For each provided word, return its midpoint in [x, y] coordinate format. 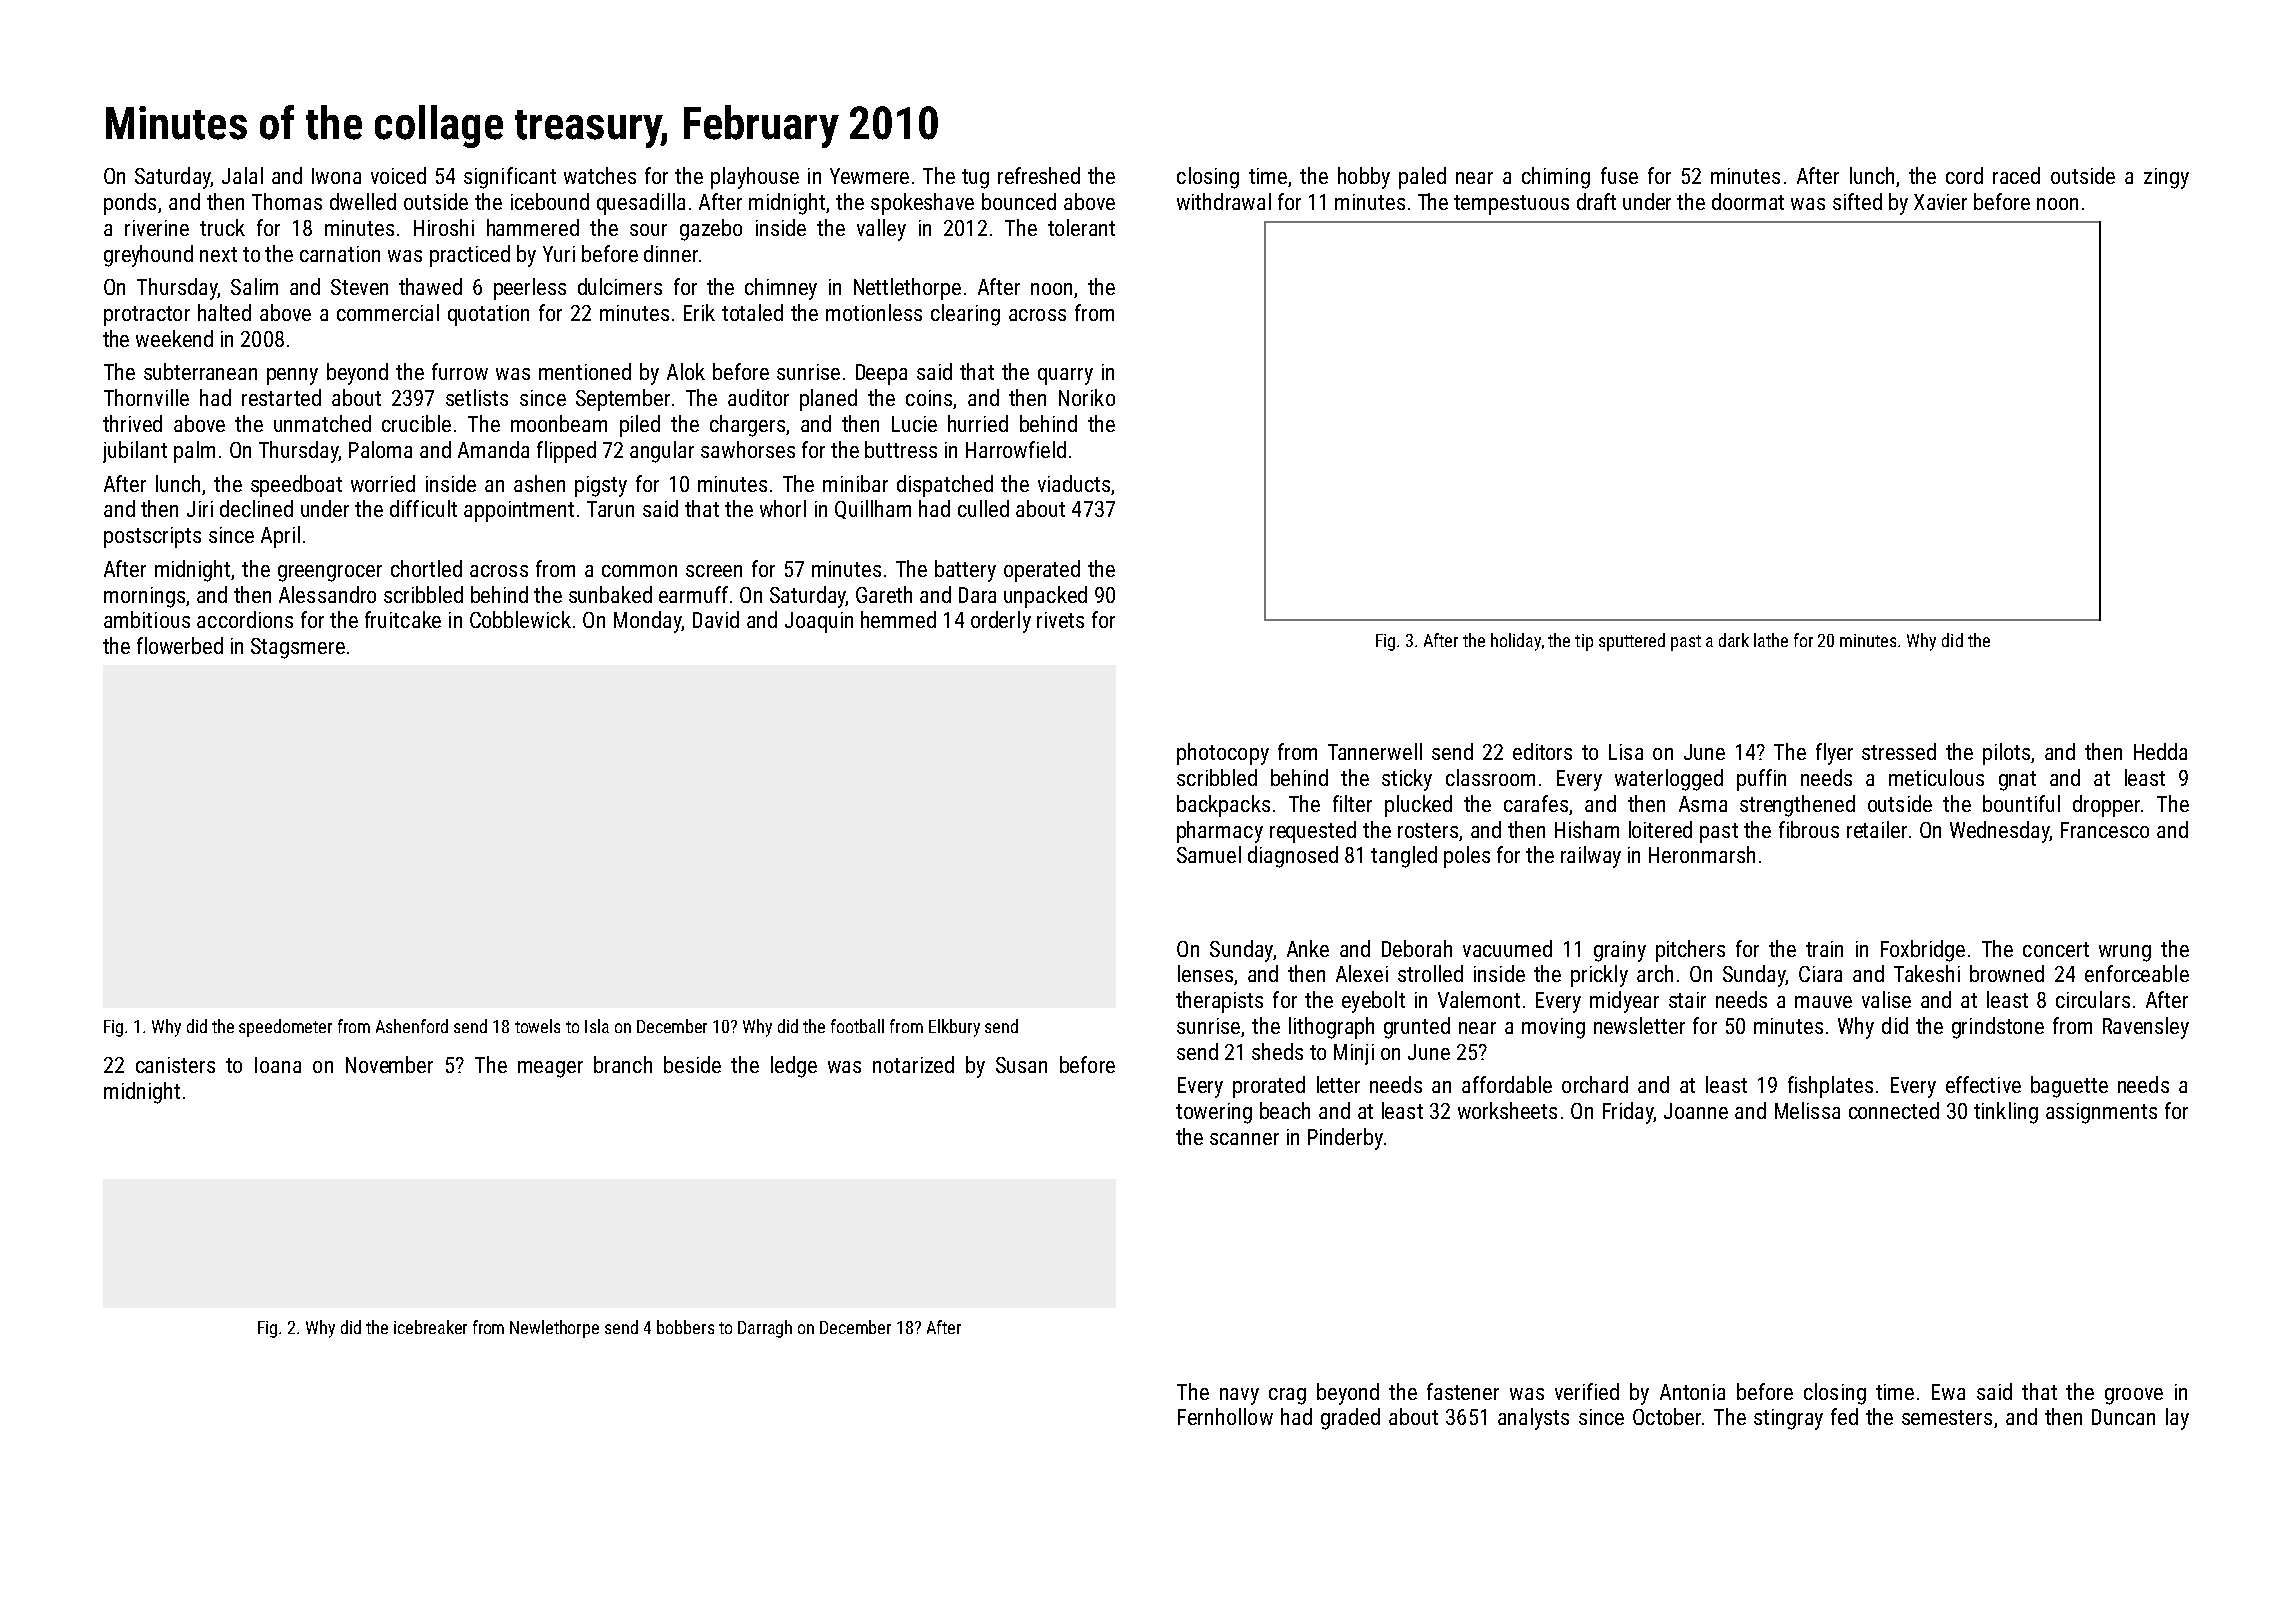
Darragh [765, 1329]
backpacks [1223, 806]
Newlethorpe [554, 1329]
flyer [1834, 754]
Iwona [336, 176]
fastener [1463, 1391]
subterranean [200, 371]
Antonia [1692, 1392]
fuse [1619, 175]
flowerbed [180, 645]
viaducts [1074, 483]
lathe [1771, 640]
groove [2134, 1396]
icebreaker [430, 1327]
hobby [1364, 178]
